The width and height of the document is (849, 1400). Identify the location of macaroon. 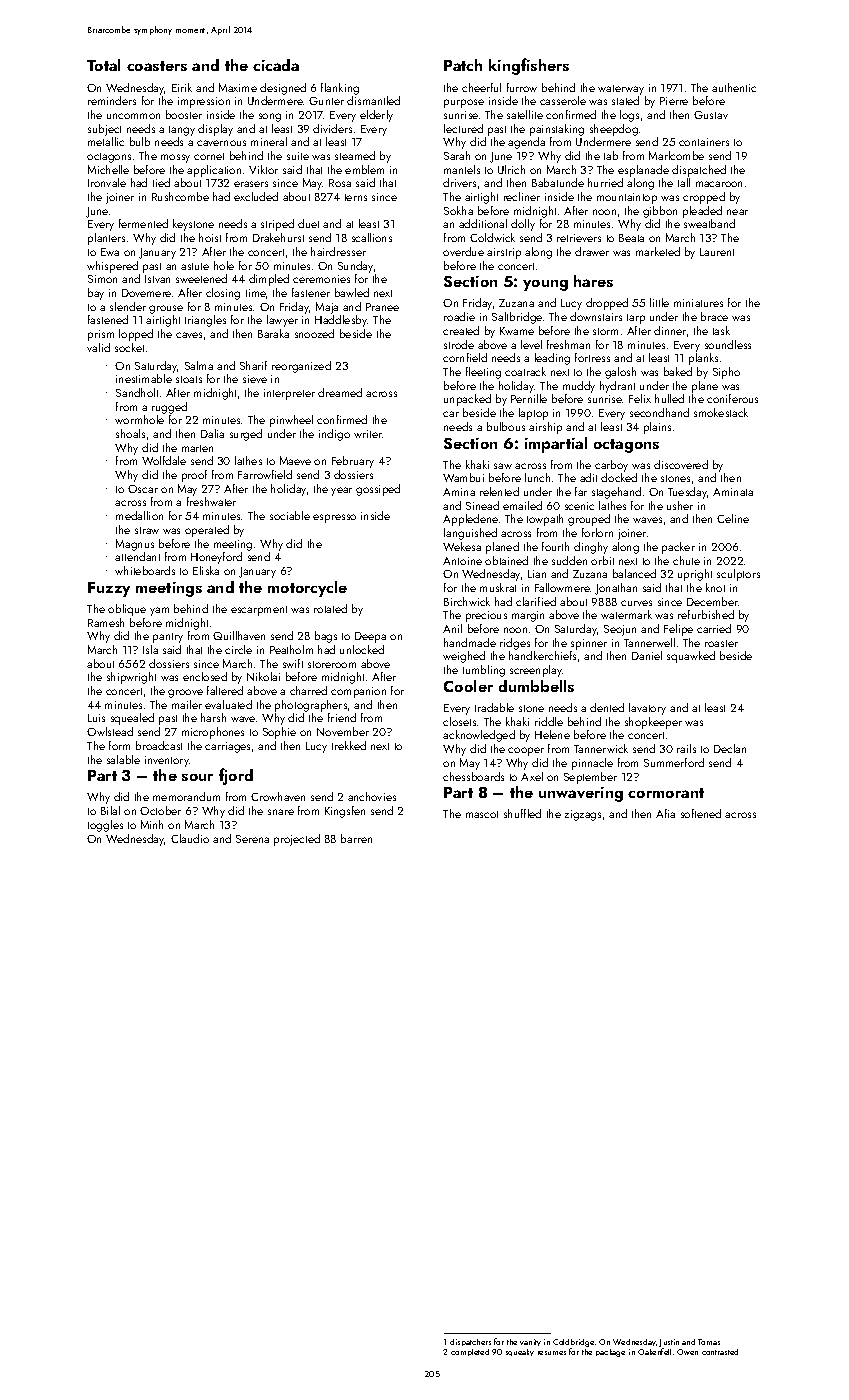
(719, 184).
